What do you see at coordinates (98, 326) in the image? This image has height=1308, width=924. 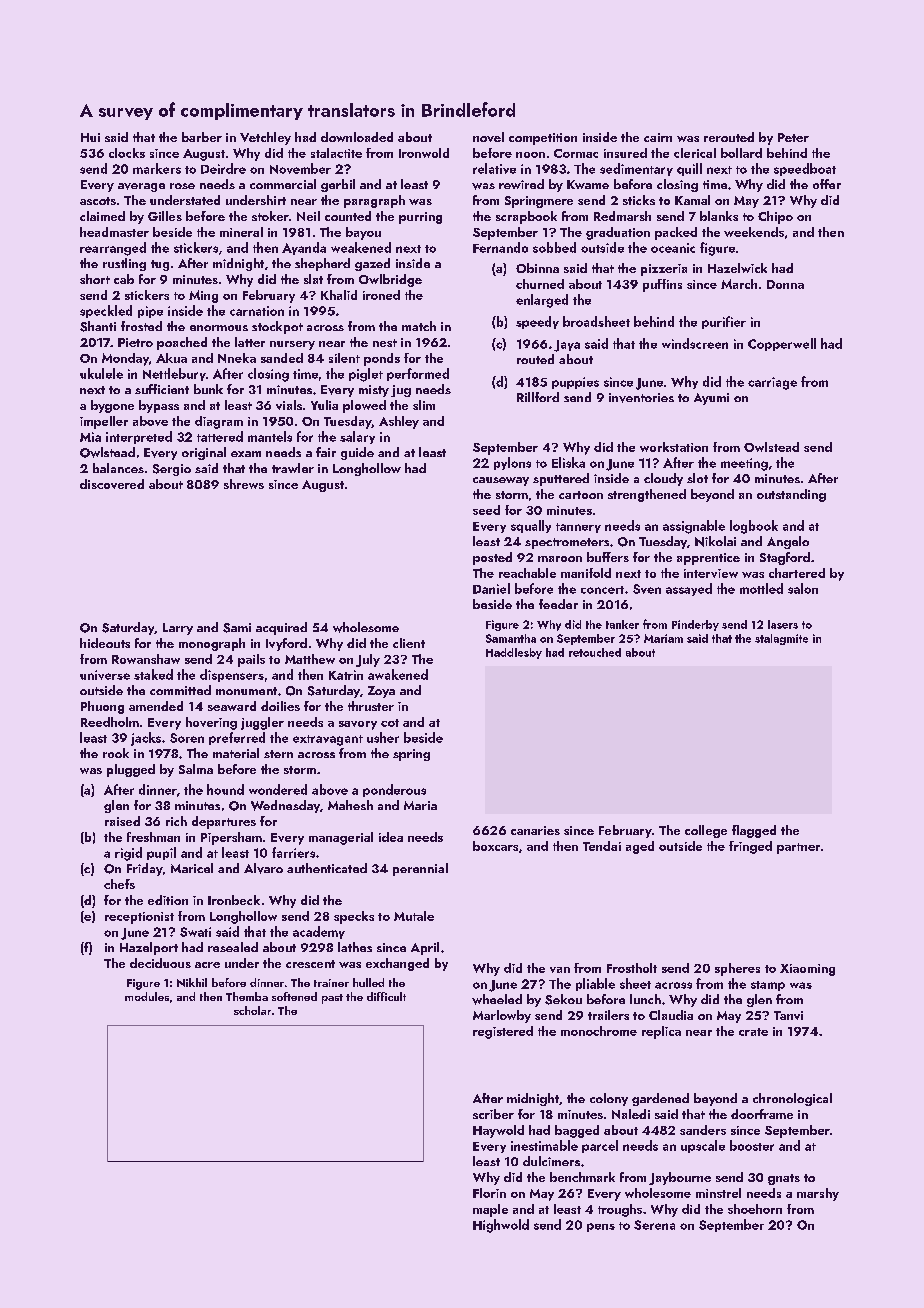 I see `Shanti` at bounding box center [98, 326].
